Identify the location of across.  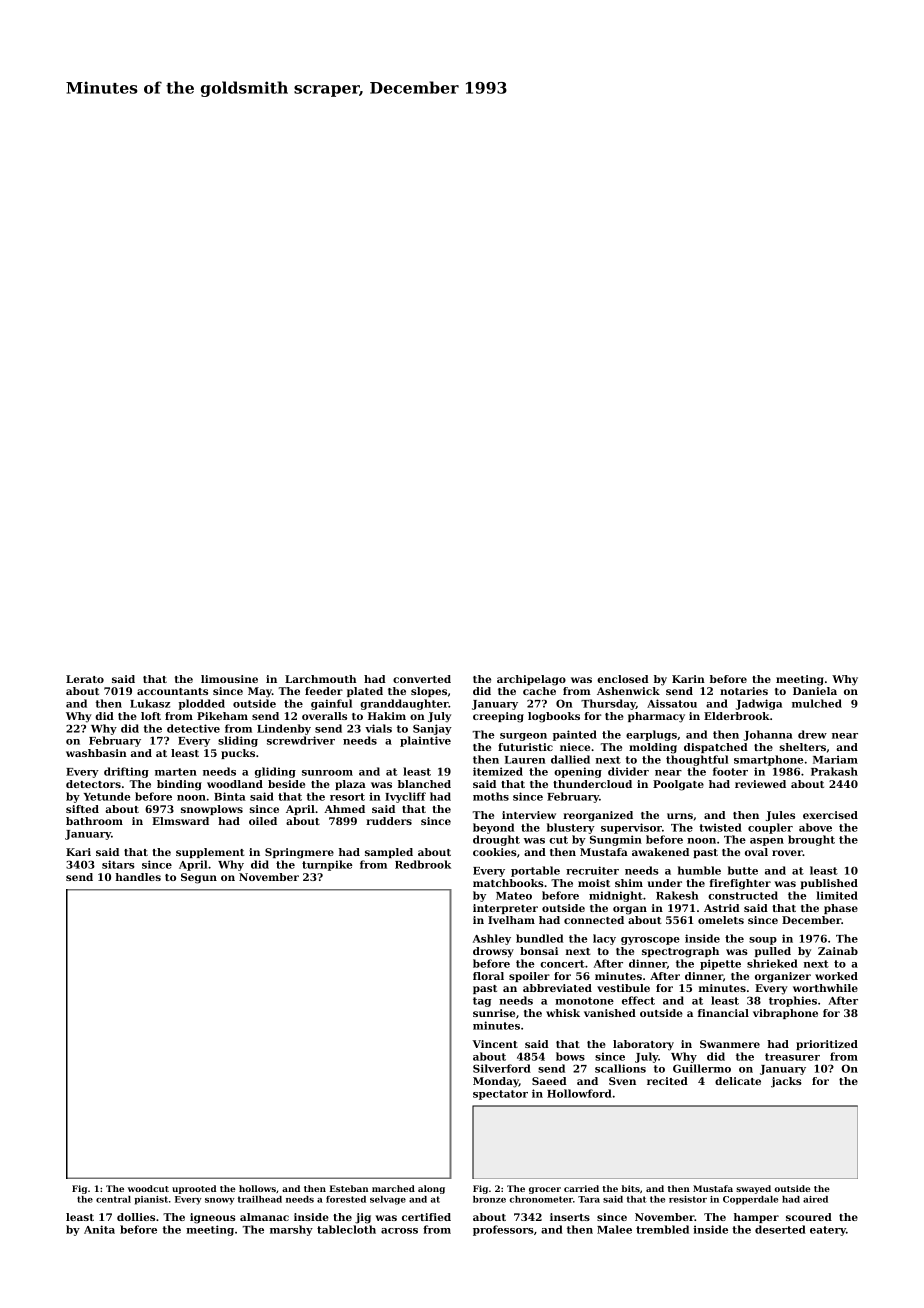
(399, 1231).
